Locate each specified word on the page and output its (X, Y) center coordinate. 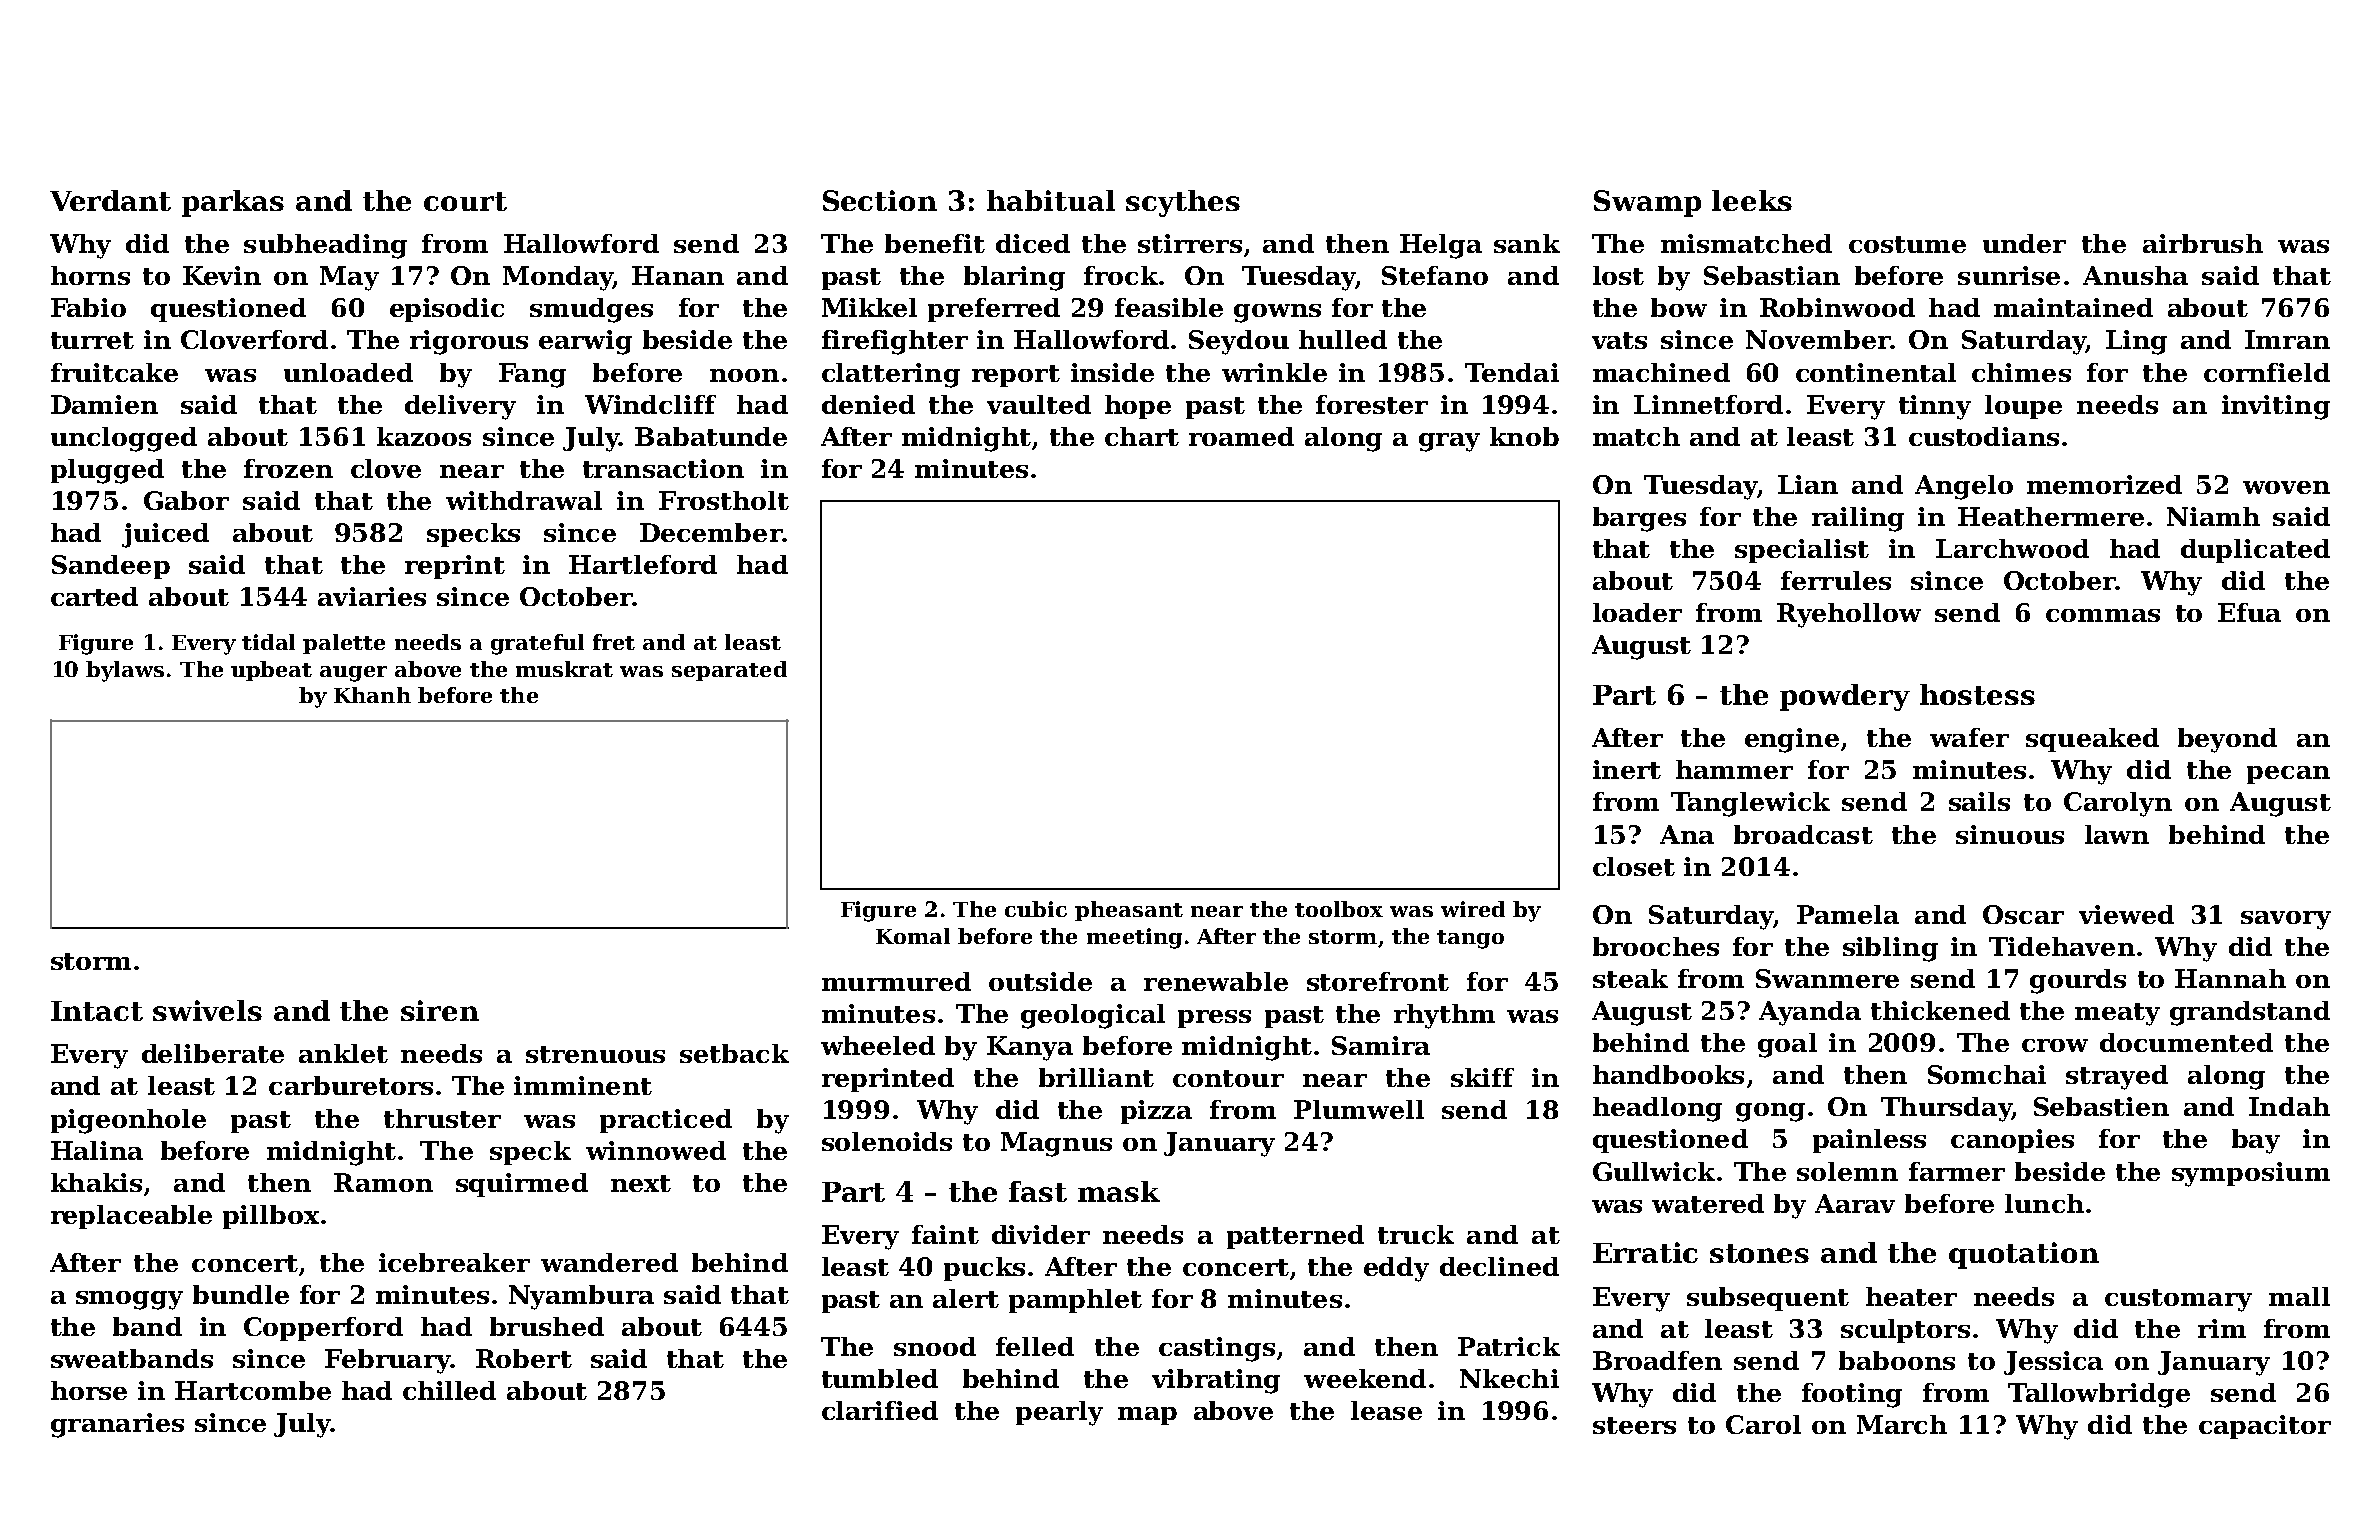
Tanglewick (1750, 804)
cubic (1036, 909)
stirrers (1190, 243)
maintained (2073, 307)
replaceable (131, 1217)
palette (344, 644)
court (465, 201)
